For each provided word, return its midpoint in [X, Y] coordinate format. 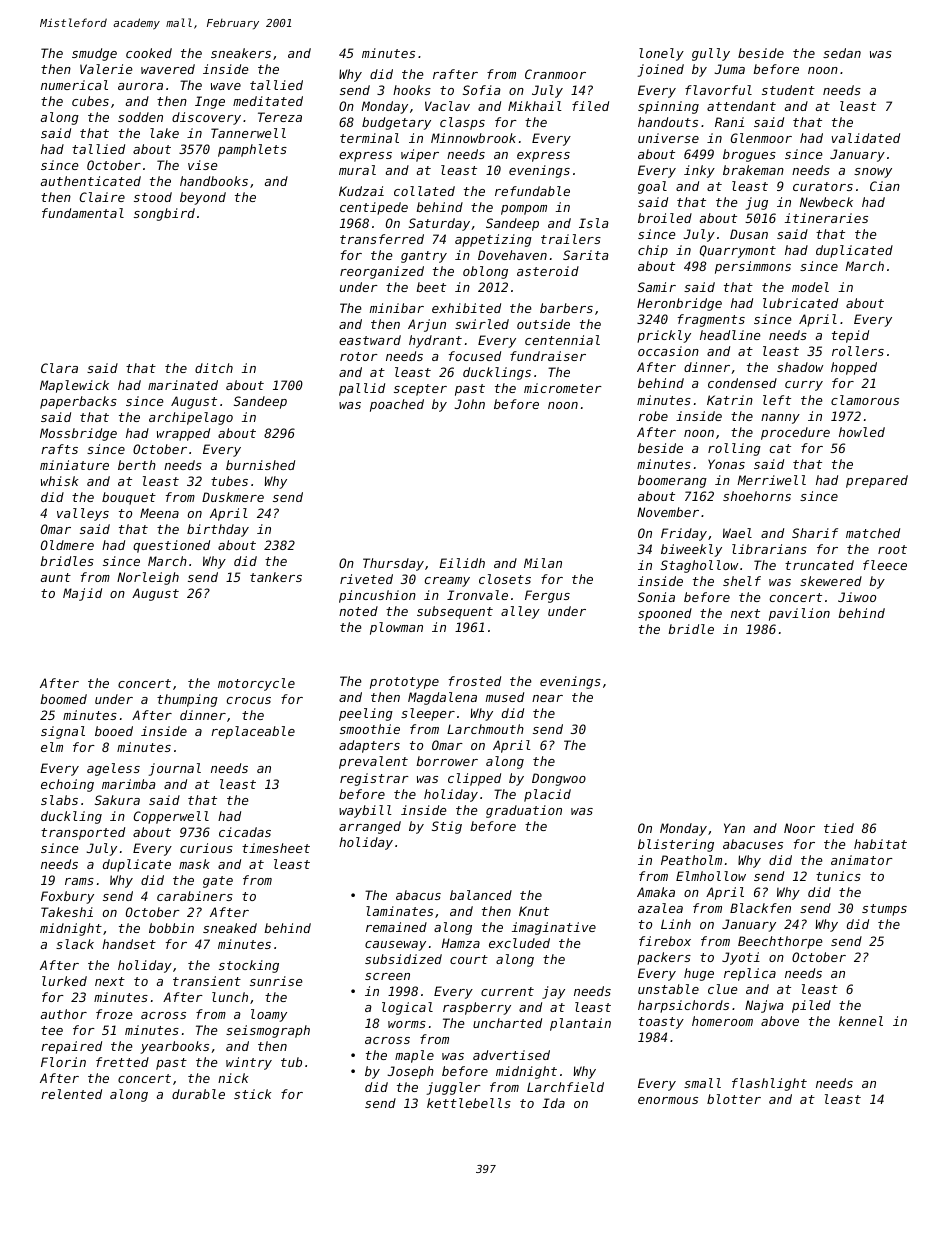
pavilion [799, 614]
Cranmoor [555, 74]
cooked [149, 53]
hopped [854, 368]
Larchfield [565, 1087]
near [547, 698]
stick [252, 1094]
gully [711, 54]
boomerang [672, 481]
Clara [59, 368]
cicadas [245, 832]
